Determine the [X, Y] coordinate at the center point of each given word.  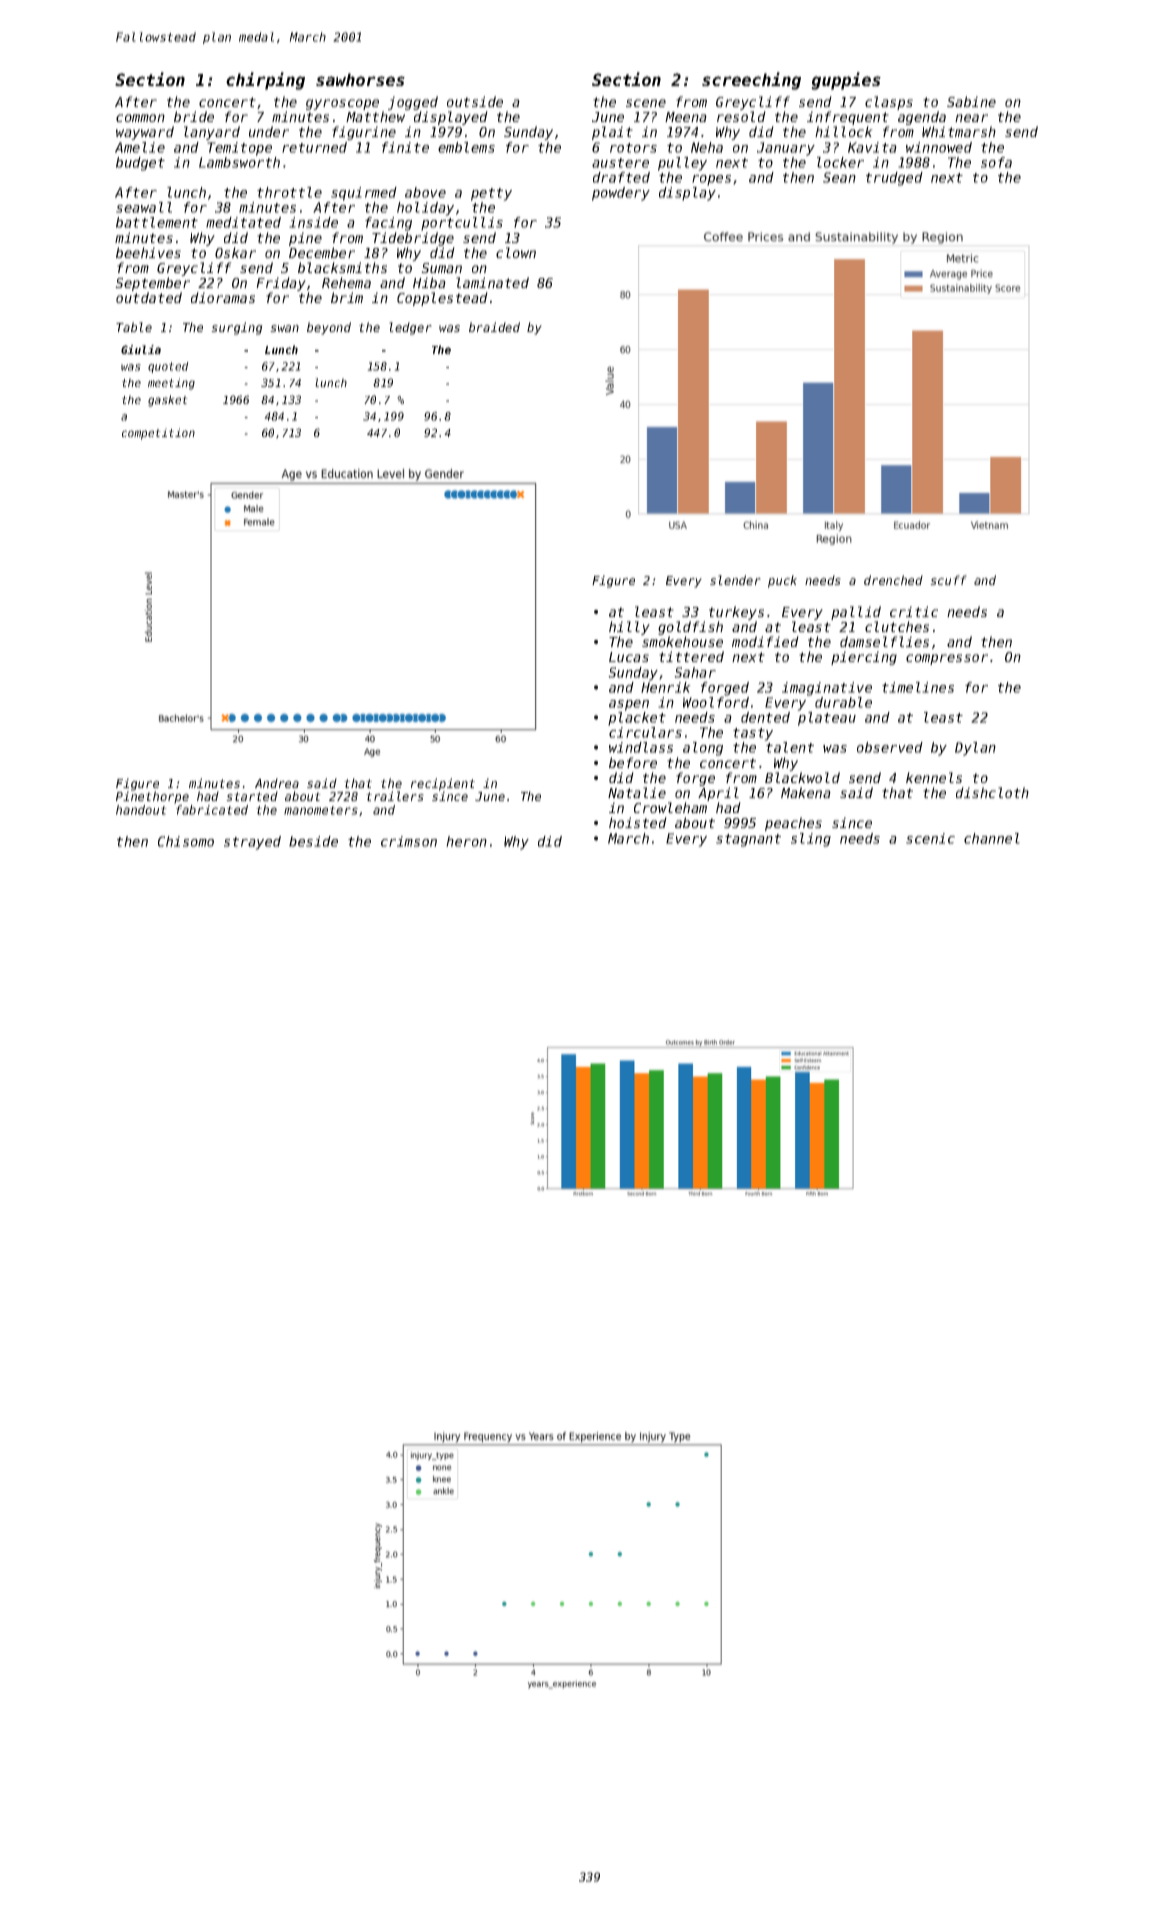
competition [158, 434]
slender [735, 580]
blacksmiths [342, 267]
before [633, 762]
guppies [846, 81]
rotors [633, 148]
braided [494, 327]
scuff [948, 580]
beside [313, 841]
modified [765, 641]
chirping [265, 81]
